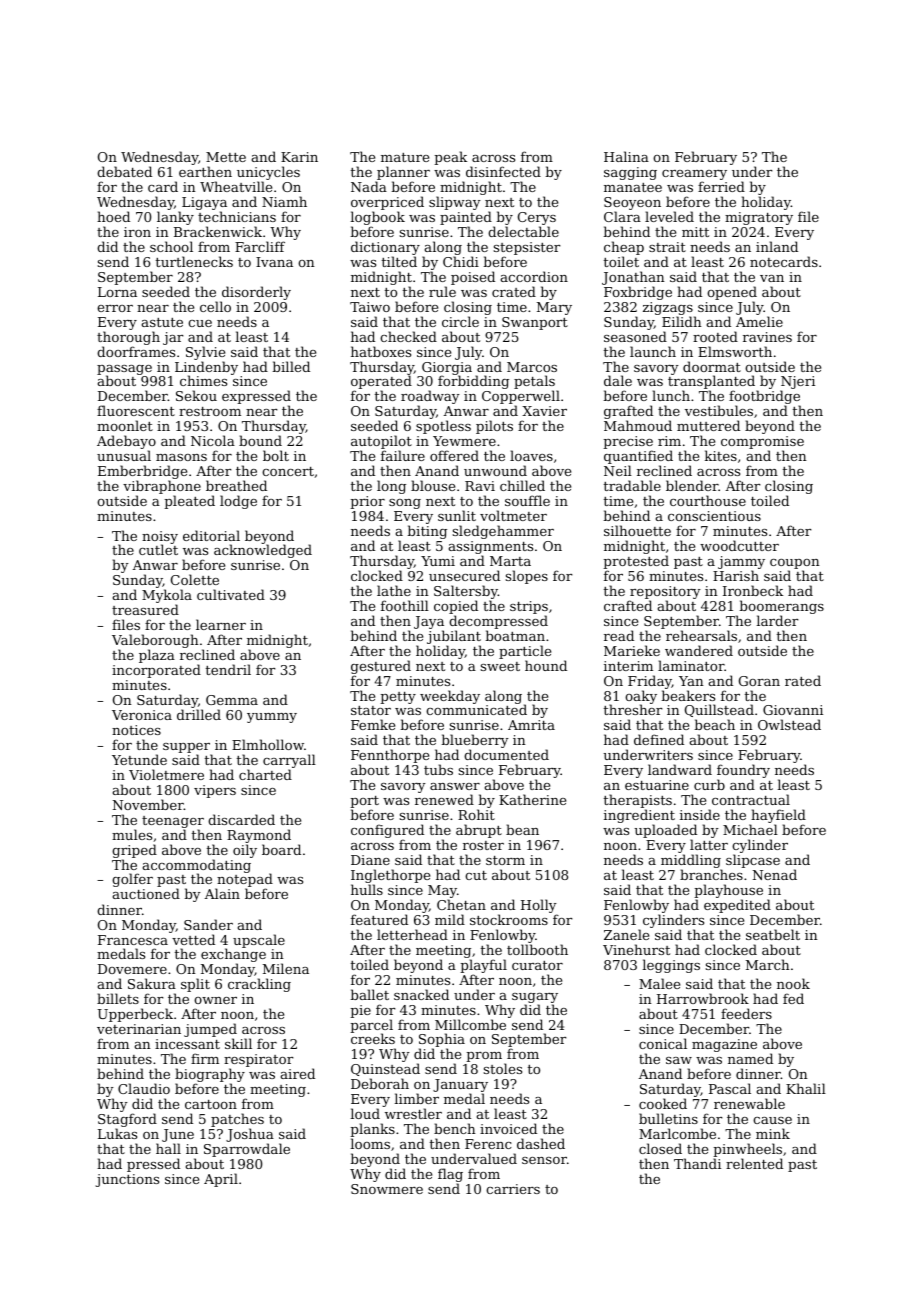 This image has height=1308, width=924. Describe the element at coordinates (488, 1144) in the image. I see `Ferenc` at that location.
